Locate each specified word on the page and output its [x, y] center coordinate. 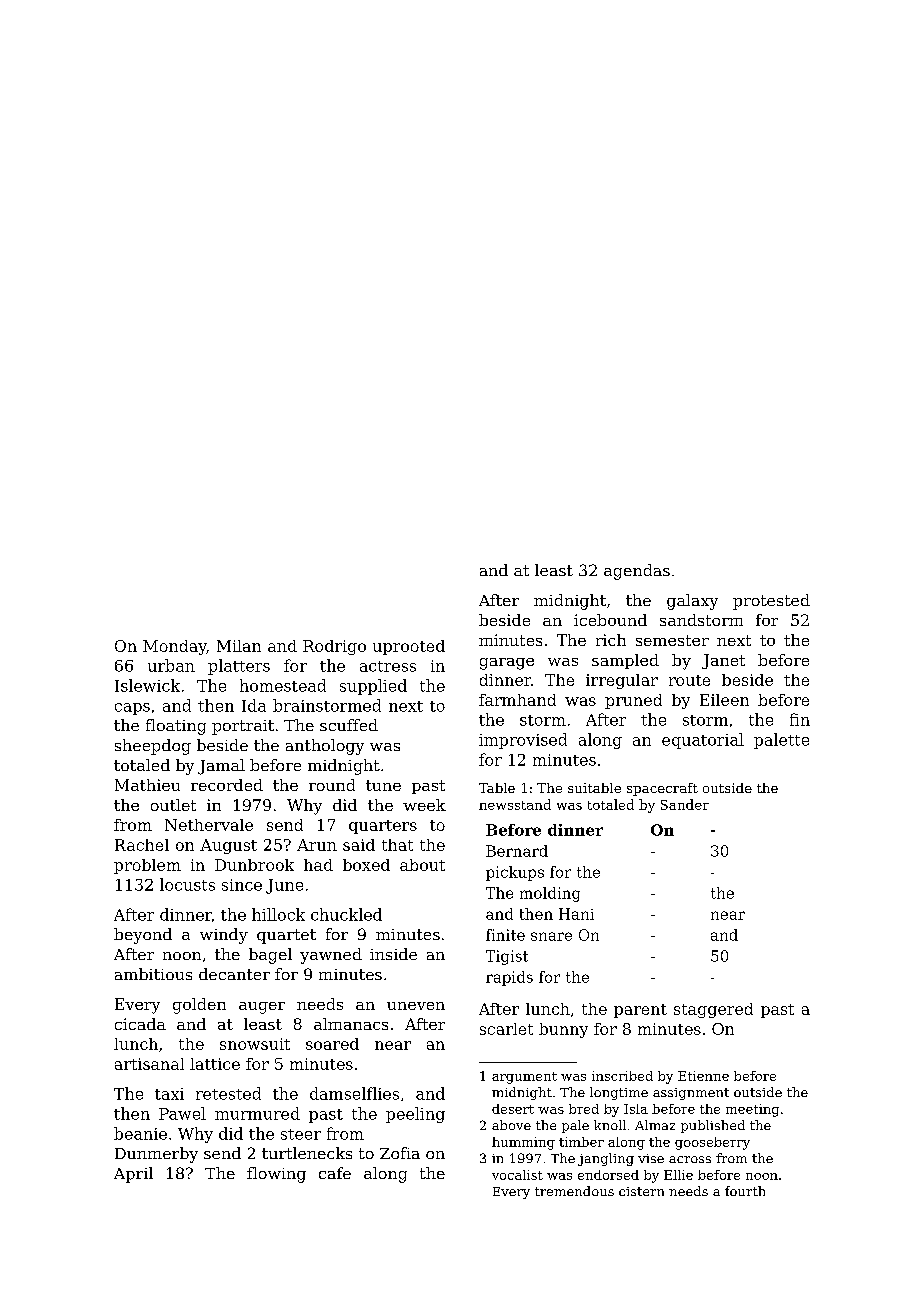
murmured [257, 1113]
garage [507, 664]
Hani [576, 914]
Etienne [703, 1076]
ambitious [153, 974]
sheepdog [153, 747]
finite [505, 935]
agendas [637, 572]
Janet [723, 661]
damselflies [354, 1093]
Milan [239, 646]
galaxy [692, 602]
